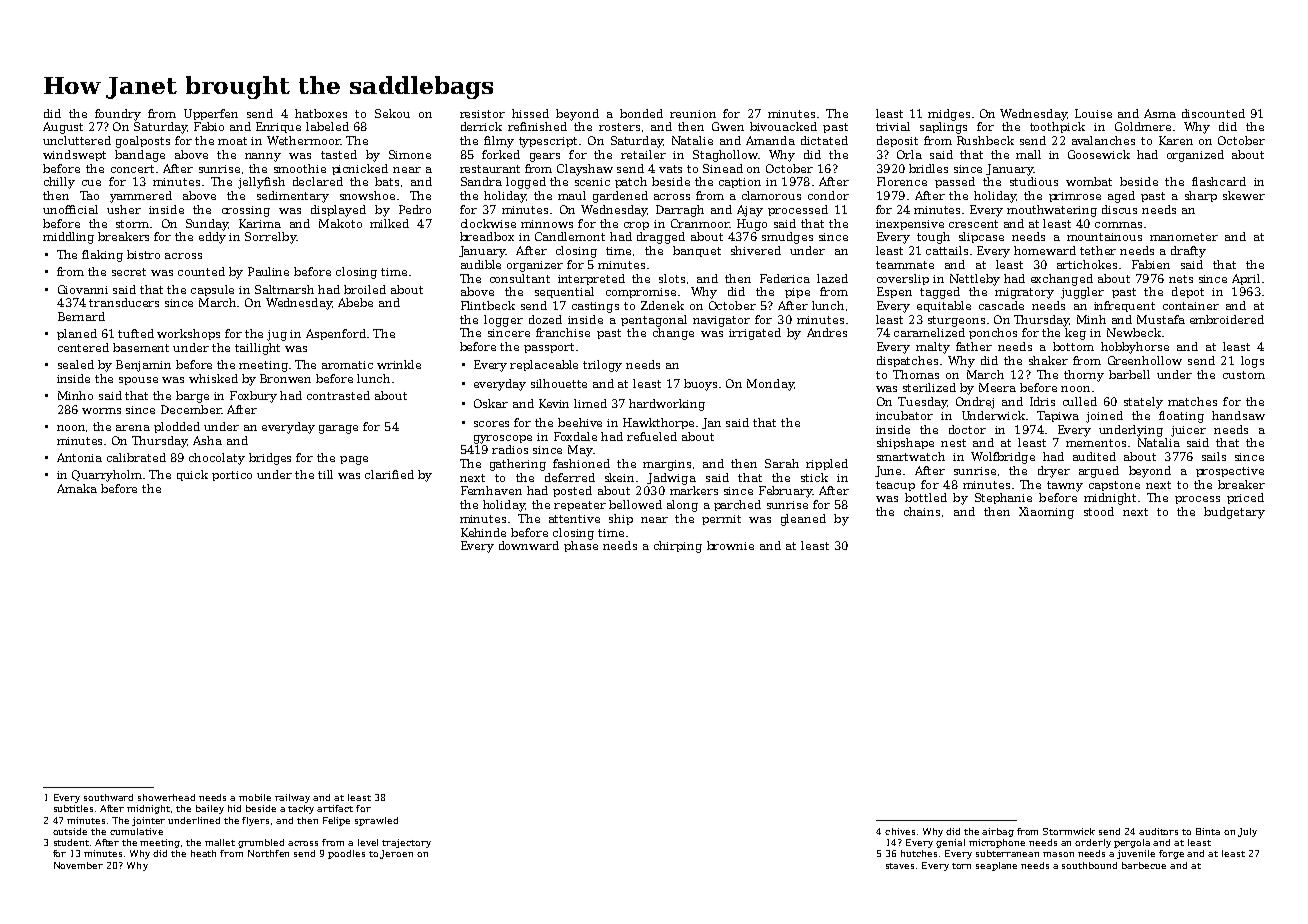 The height and width of the image is (924, 1308). What do you see at coordinates (678, 547) in the image?
I see `chirping` at bounding box center [678, 547].
